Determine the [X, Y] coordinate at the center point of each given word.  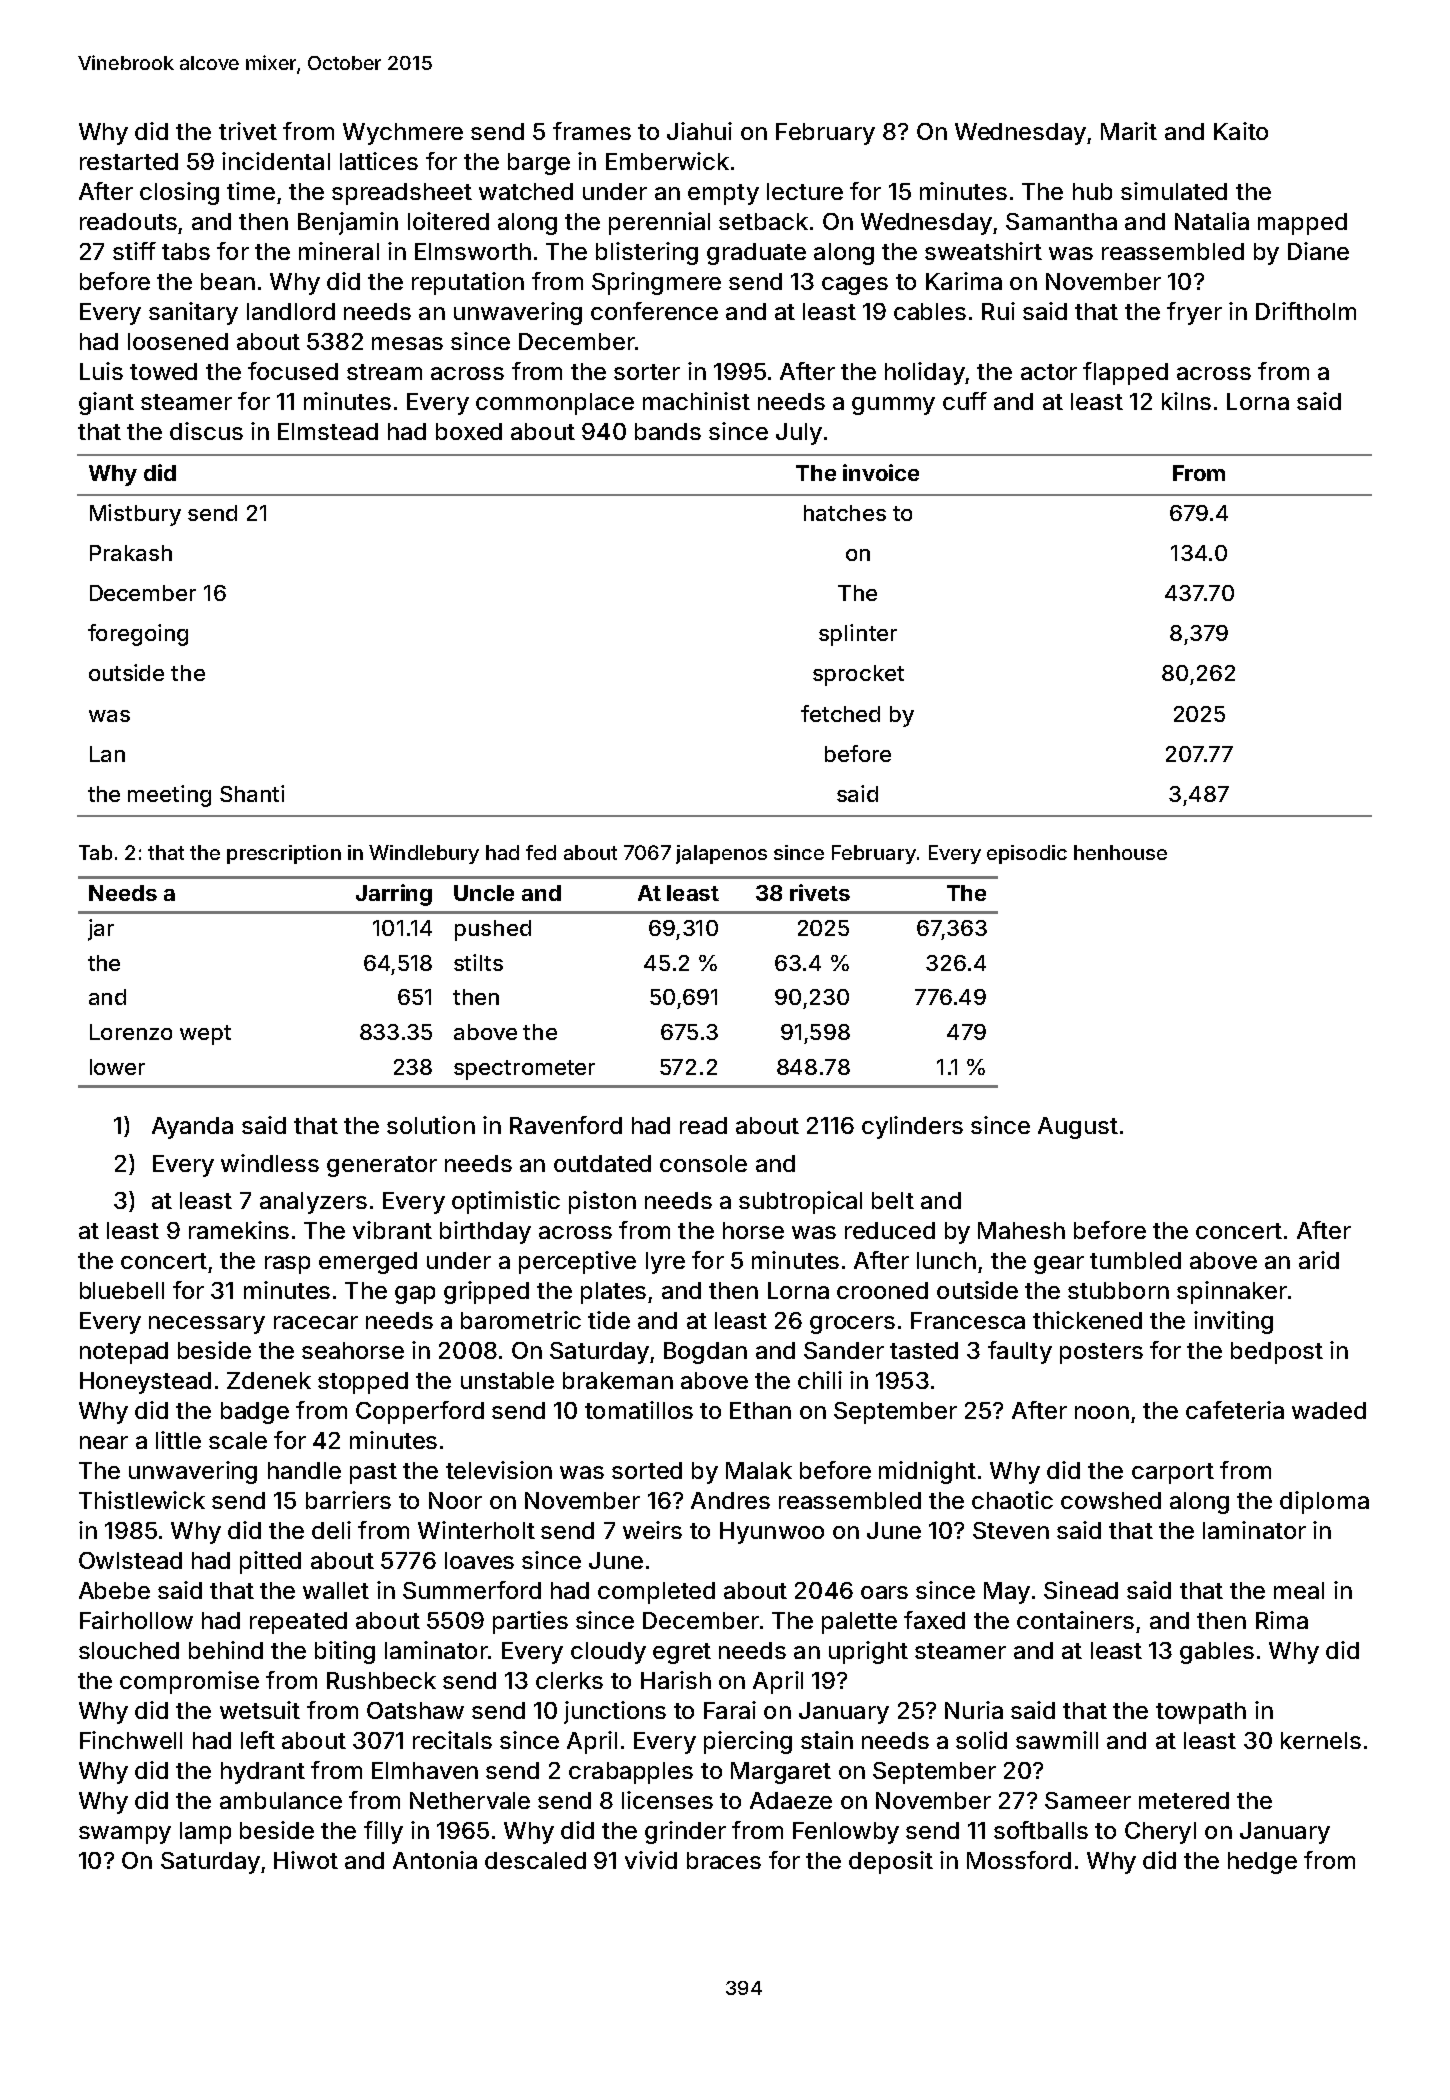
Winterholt [476, 1530]
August [1078, 1128]
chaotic [1012, 1500]
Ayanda [192, 1128]
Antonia [435, 1860]
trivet [248, 131]
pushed [493, 930]
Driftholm [1306, 311]
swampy [125, 1835]
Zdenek [269, 1380]
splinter [858, 635]
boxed [469, 431]
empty [723, 194]
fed [541, 852]
